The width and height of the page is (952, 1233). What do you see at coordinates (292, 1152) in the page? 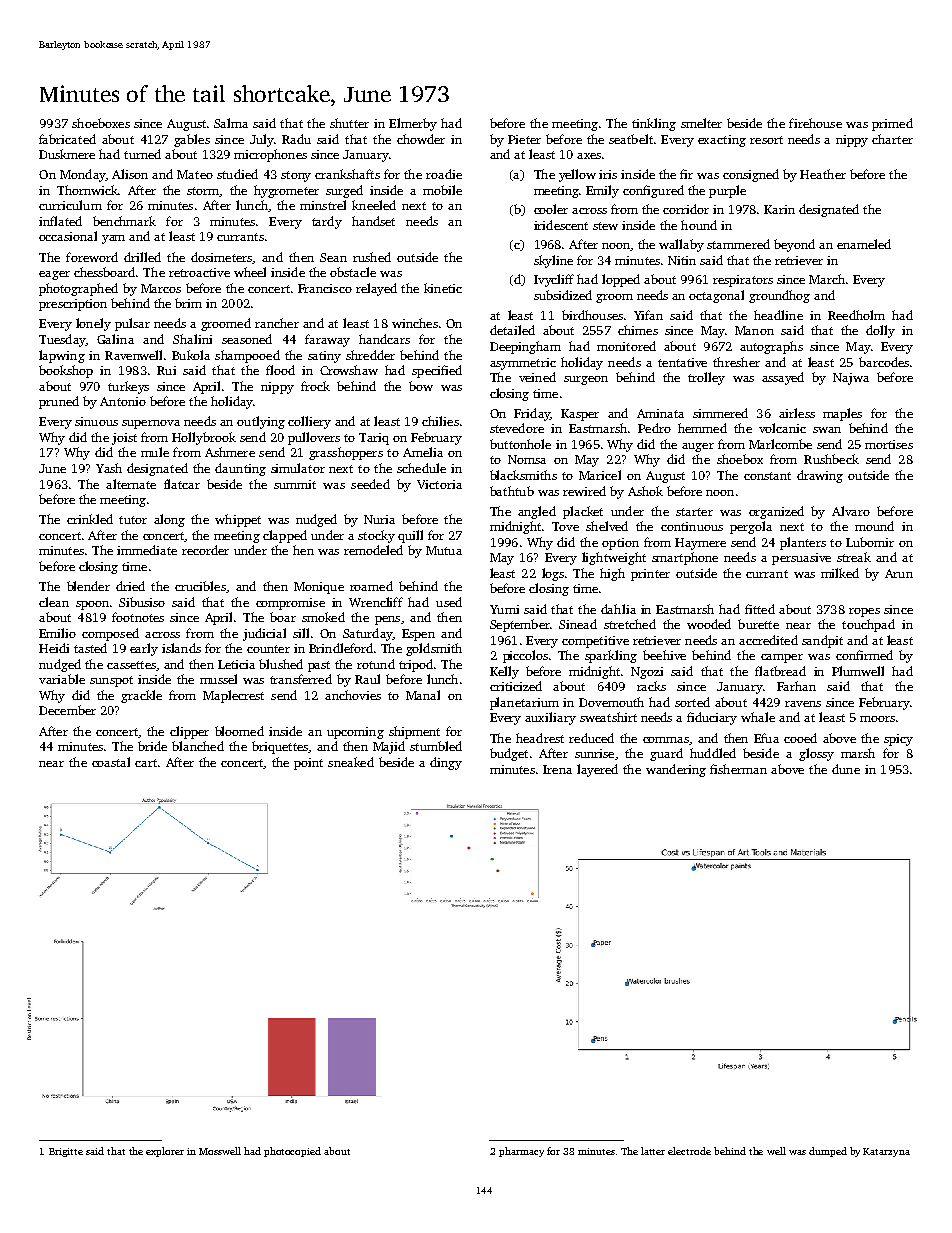
I see `photocopied` at bounding box center [292, 1152].
